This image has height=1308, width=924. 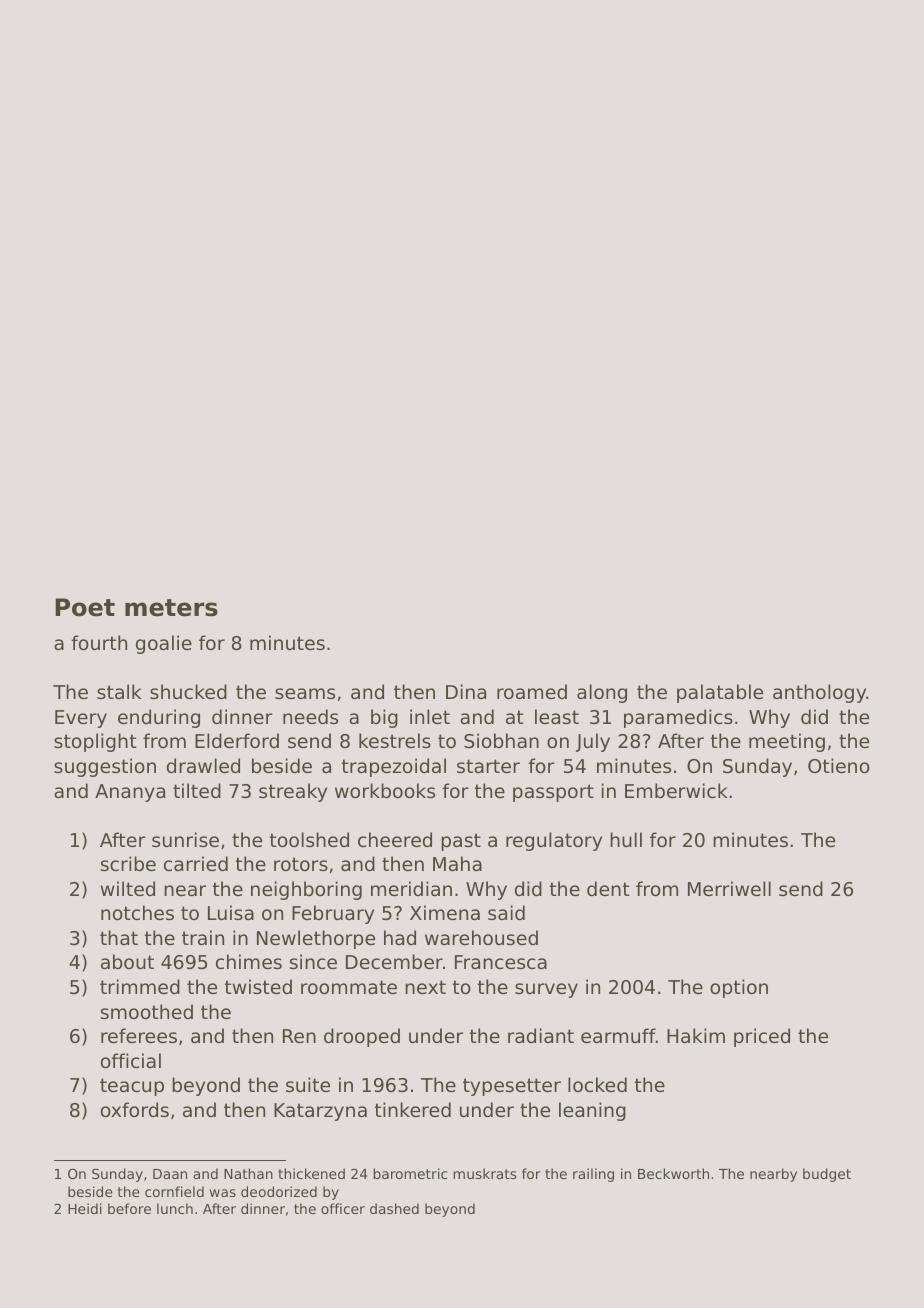 I want to click on Beckworth, so click(x=673, y=1173).
